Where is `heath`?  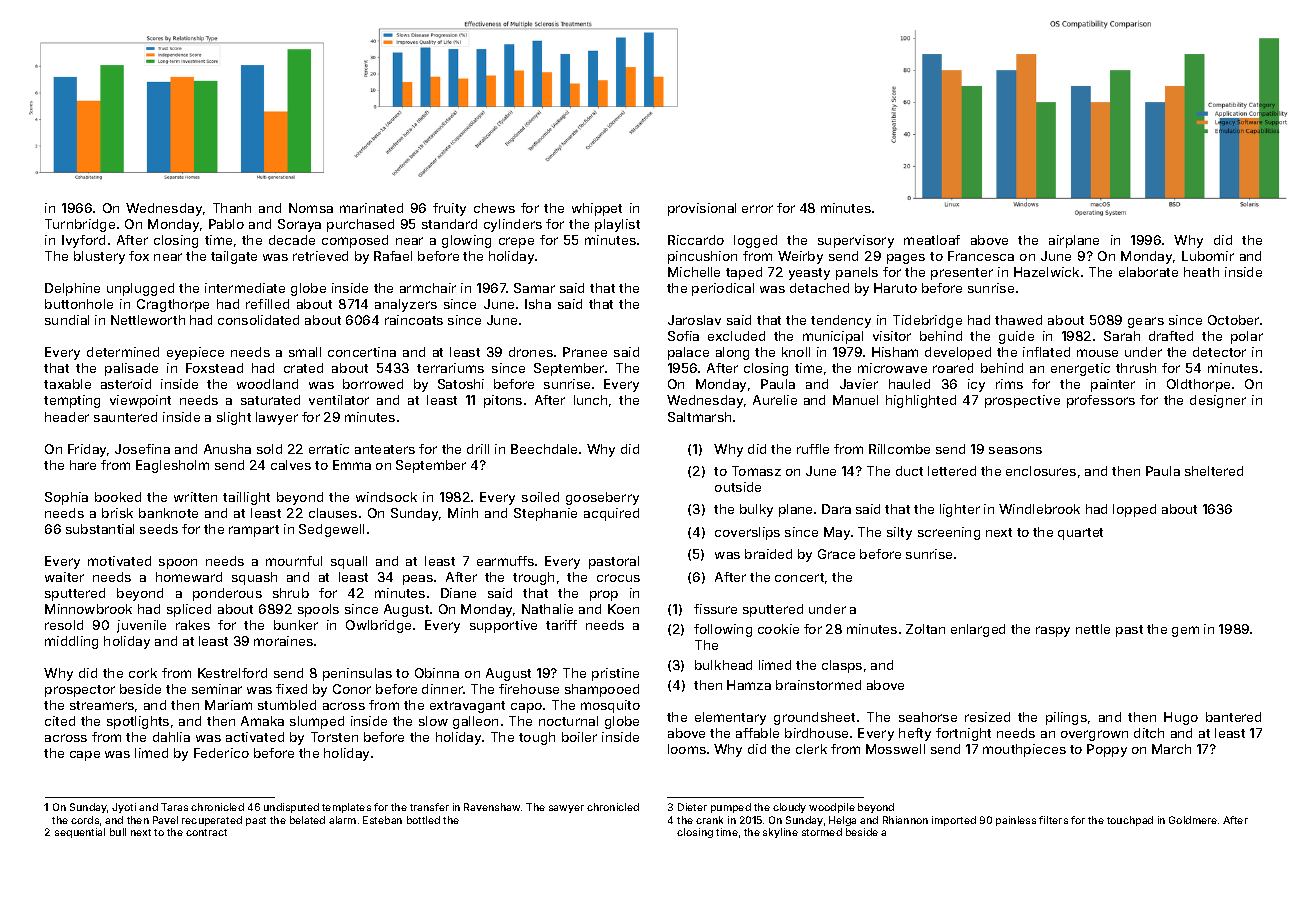 heath is located at coordinates (1201, 272).
